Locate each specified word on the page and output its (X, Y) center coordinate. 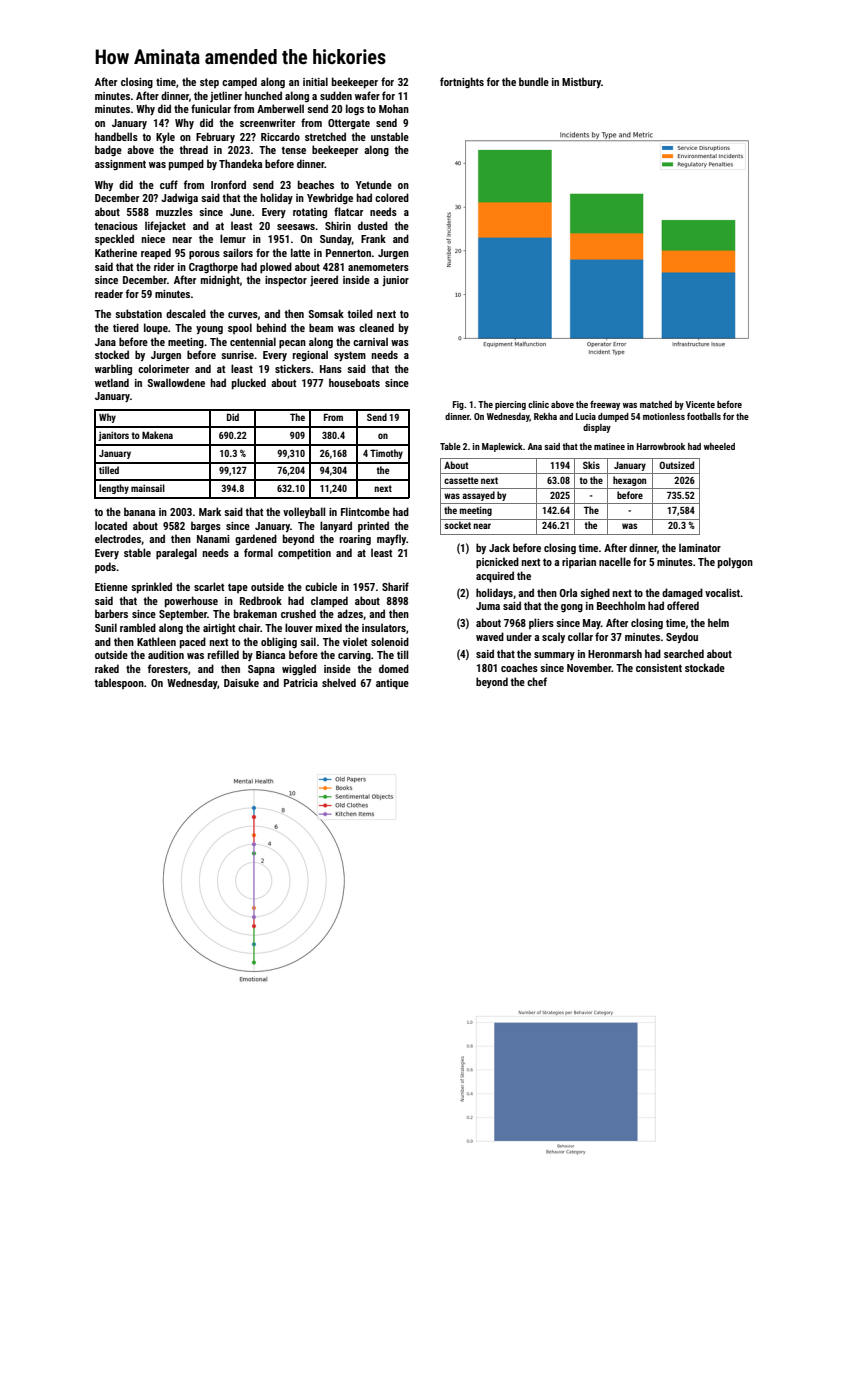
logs (355, 109)
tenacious (116, 226)
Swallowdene (176, 382)
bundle (534, 81)
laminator (700, 547)
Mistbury (581, 82)
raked (107, 668)
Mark (210, 511)
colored (392, 197)
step (209, 83)
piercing (510, 405)
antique (392, 684)
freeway (605, 405)
